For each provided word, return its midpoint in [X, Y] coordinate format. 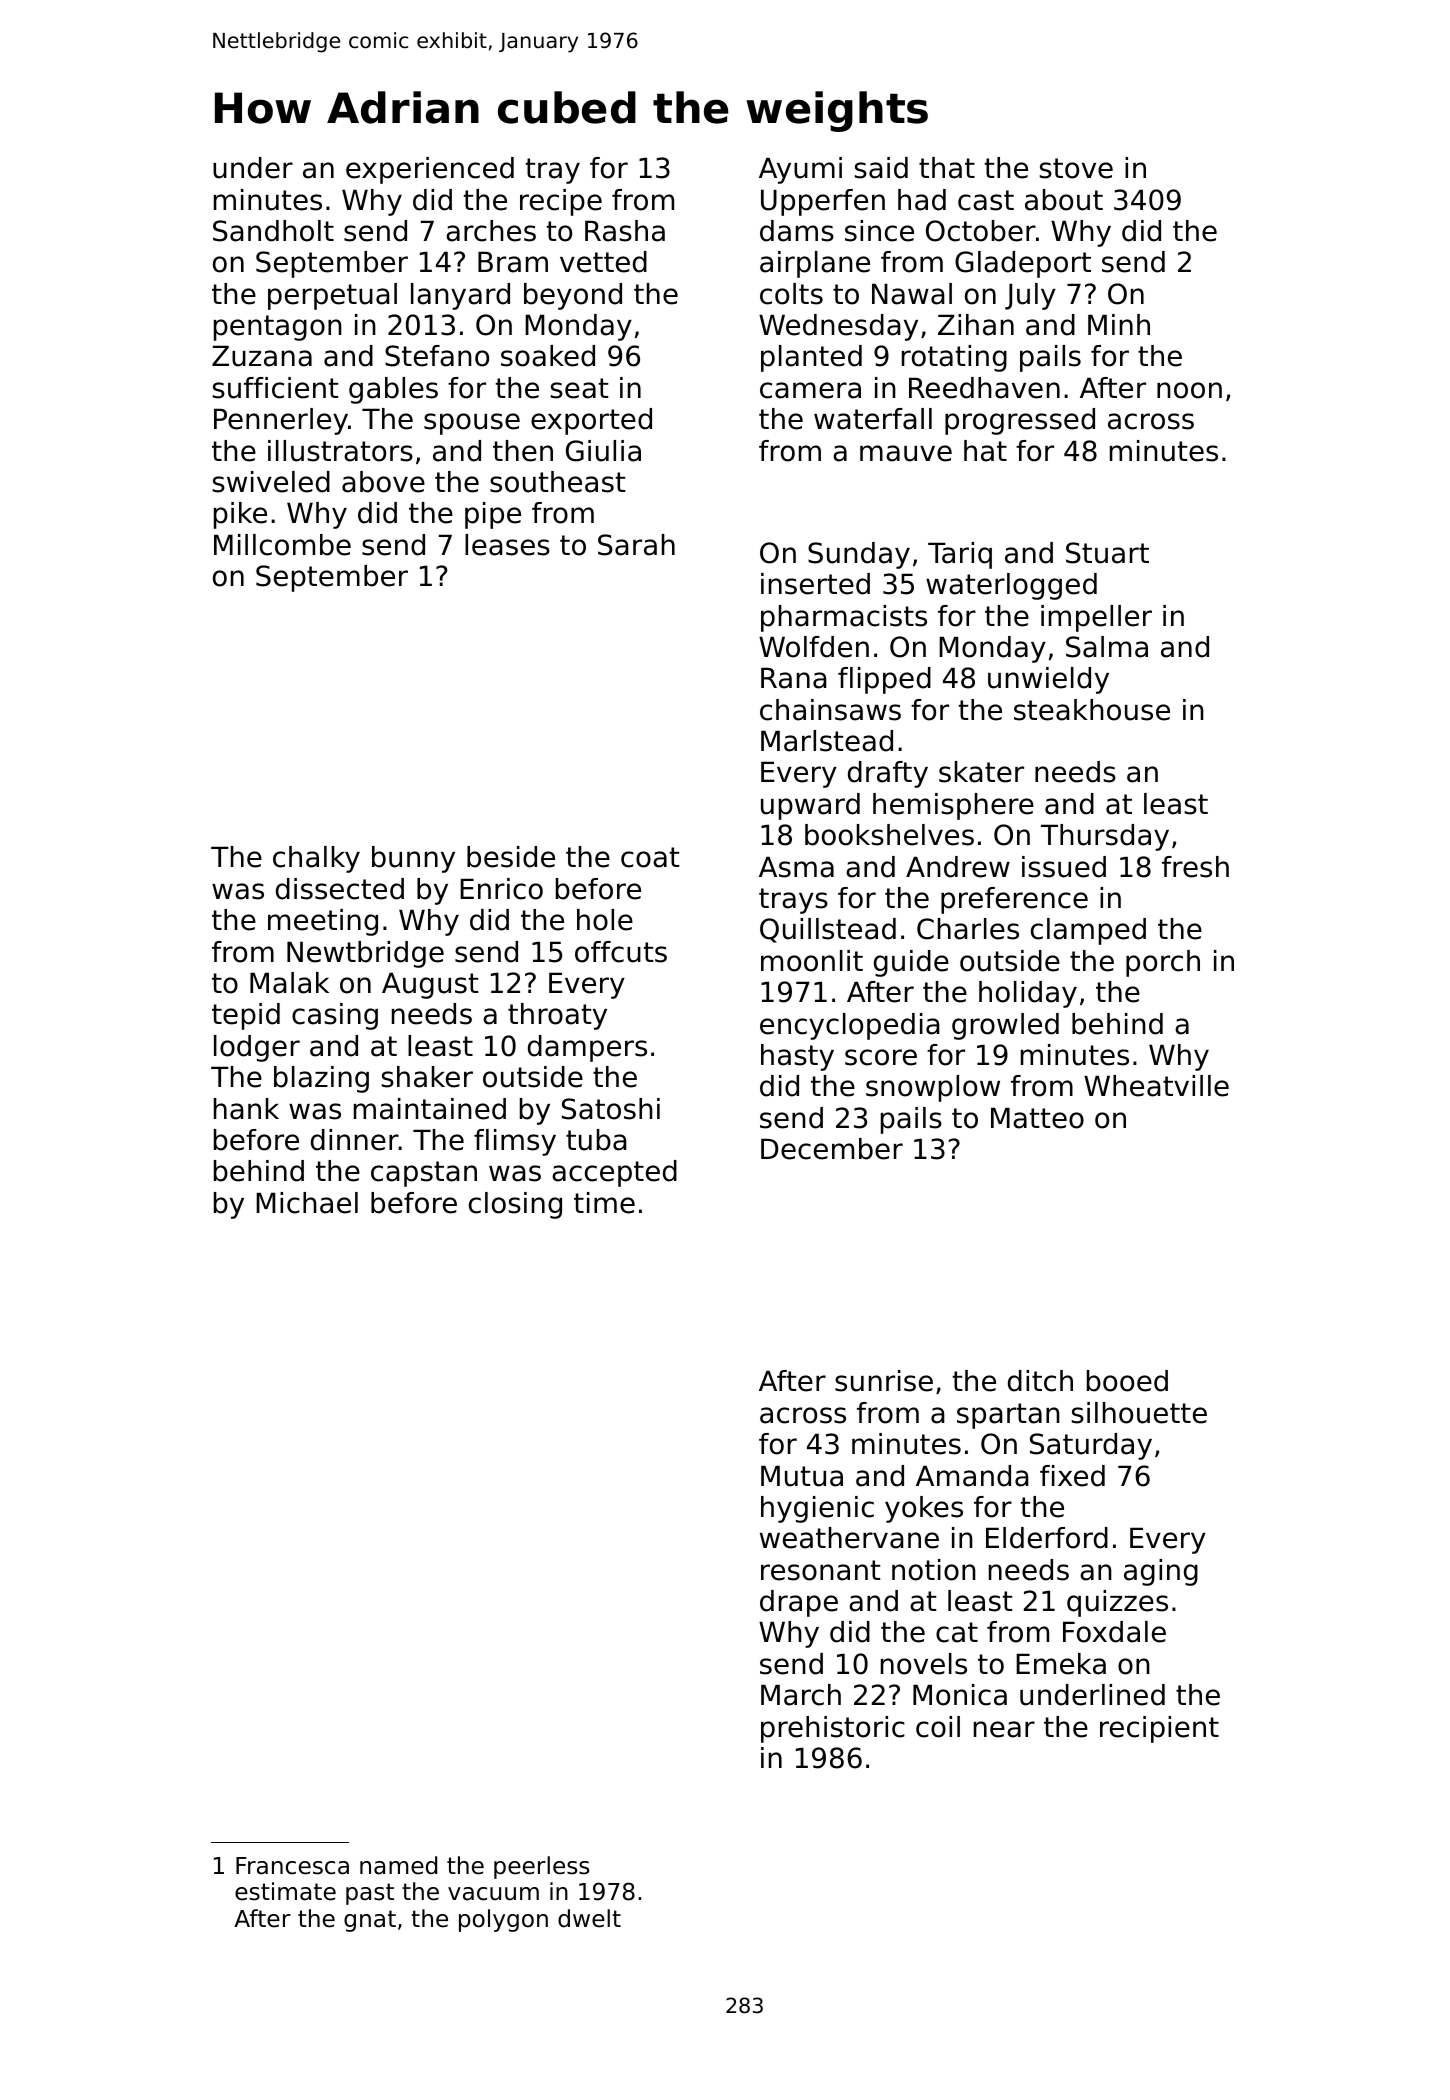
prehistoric [833, 1729]
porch [1163, 963]
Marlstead [827, 741]
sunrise [884, 1381]
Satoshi [611, 1109]
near [1004, 1729]
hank [246, 1109]
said [881, 168]
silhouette [1139, 1413]
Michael [307, 1203]
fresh [1195, 867]
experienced [430, 170]
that [947, 168]
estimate [285, 1891]
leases [507, 545]
